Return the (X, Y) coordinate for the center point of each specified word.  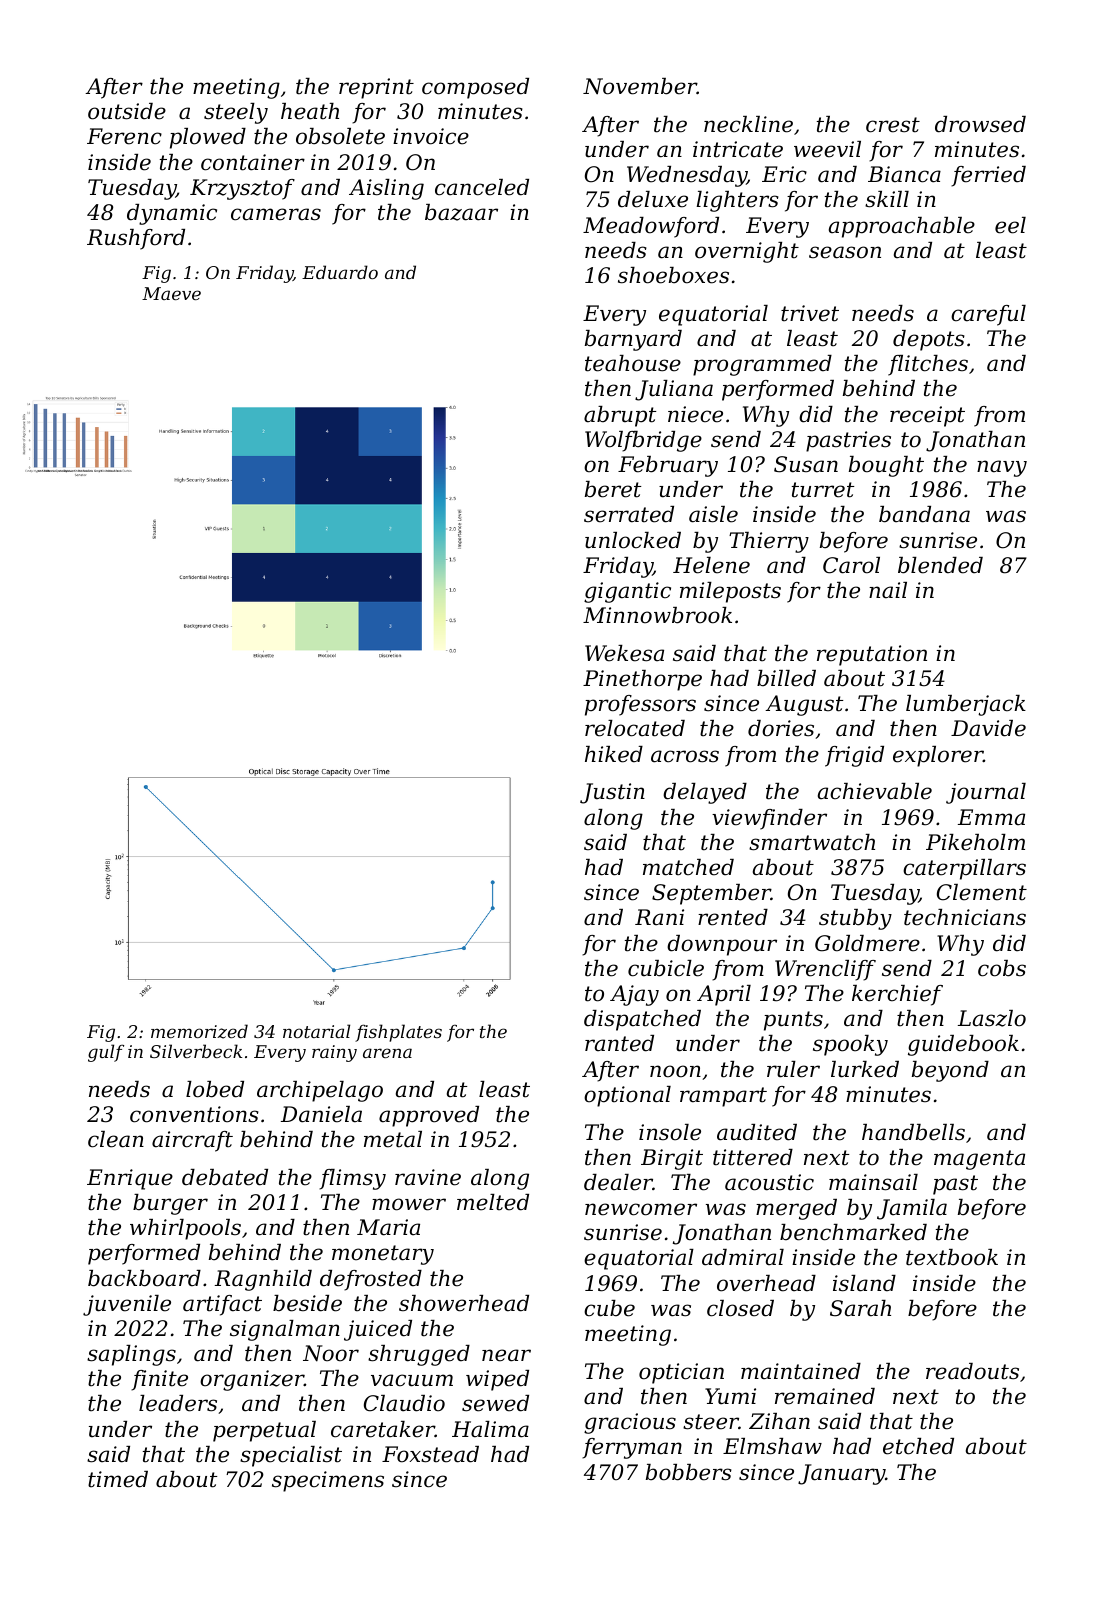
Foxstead (430, 1454)
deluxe (653, 199)
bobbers (689, 1472)
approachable (902, 227)
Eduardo (340, 272)
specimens (328, 1481)
